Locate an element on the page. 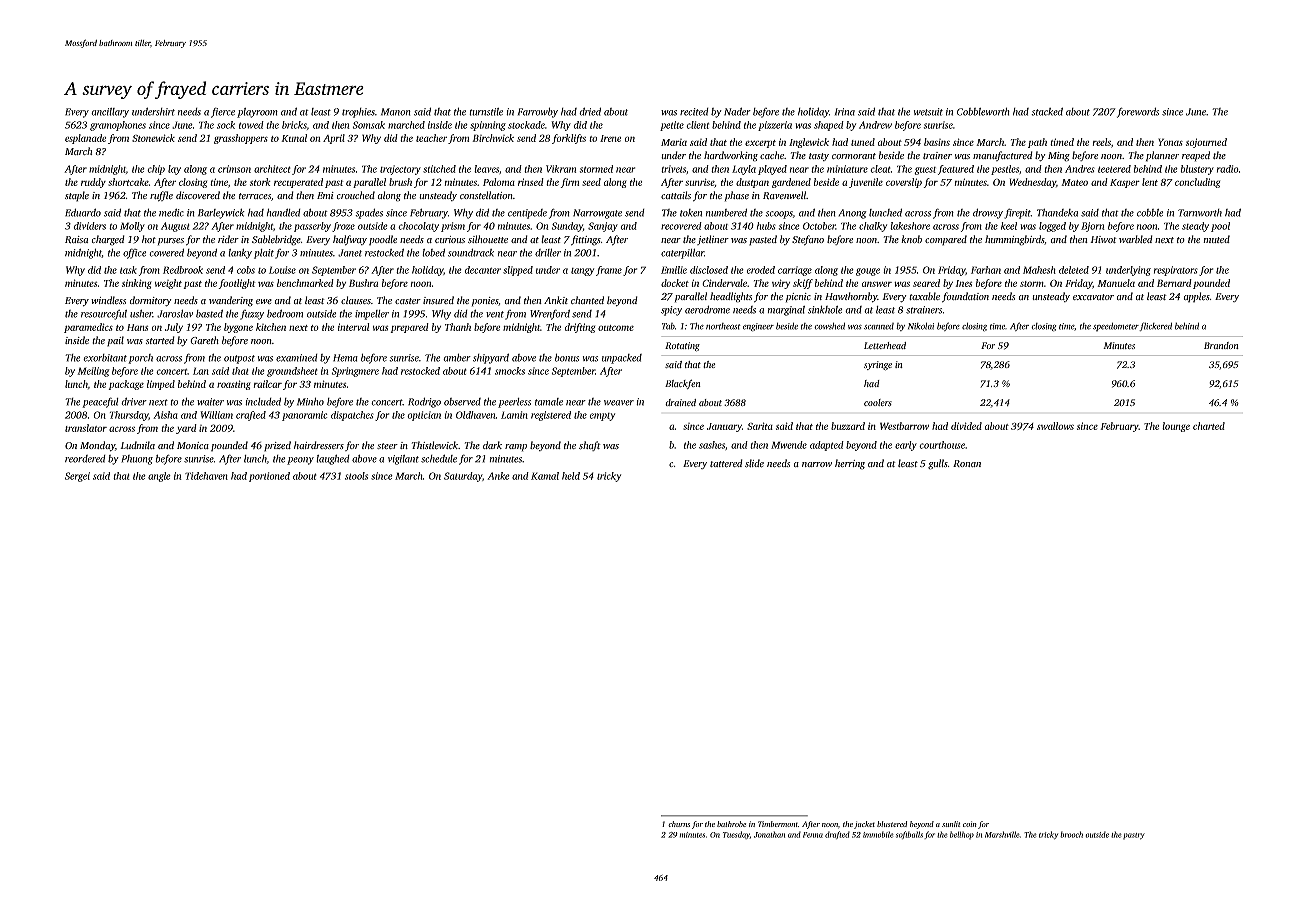 This document has width=1308, height=924. Monica is located at coordinates (193, 445).
